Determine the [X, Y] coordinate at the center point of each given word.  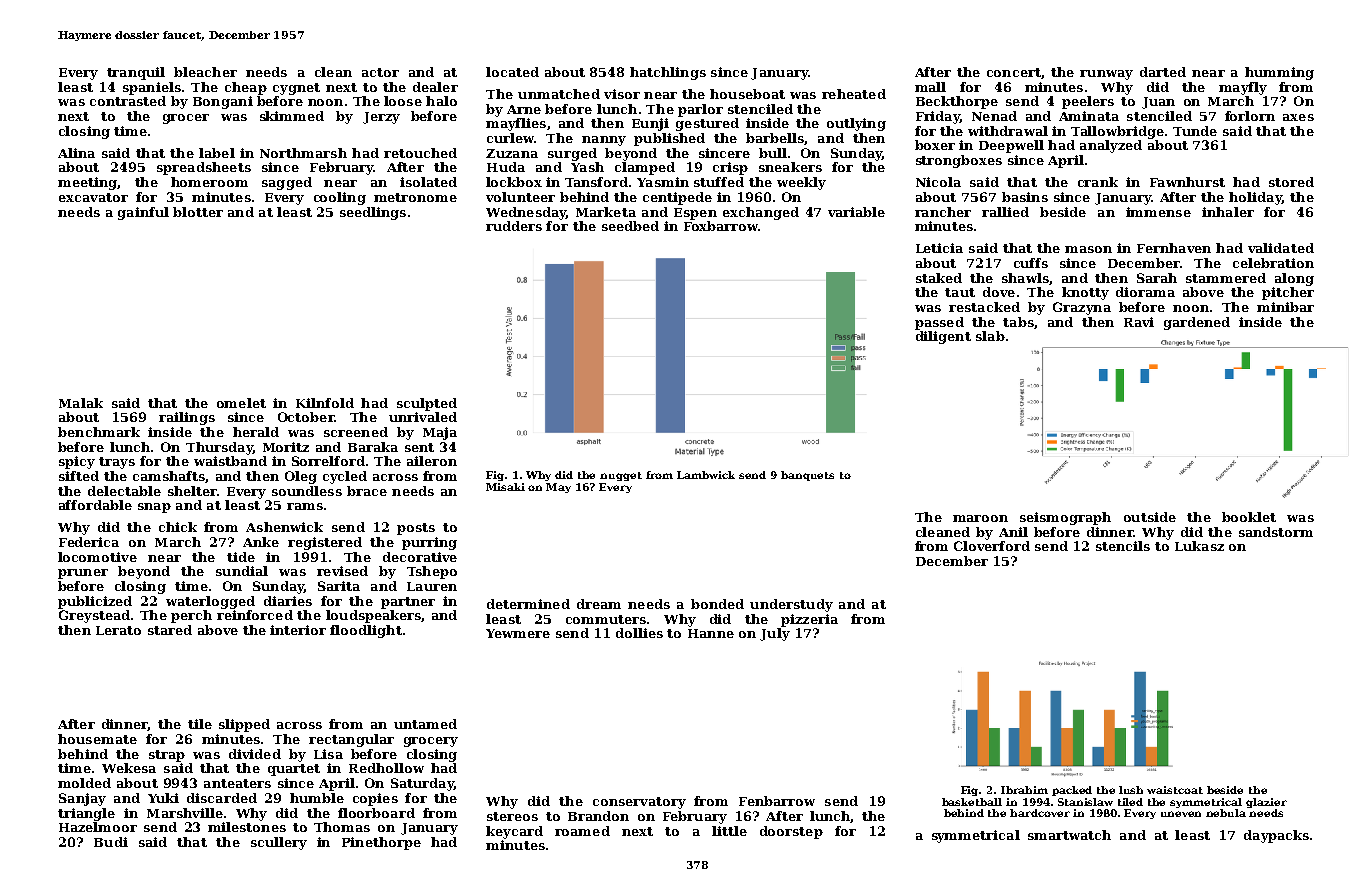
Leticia [939, 248]
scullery [279, 843]
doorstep [791, 832]
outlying [856, 124]
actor [380, 72]
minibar [1285, 307]
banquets [807, 476]
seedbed [630, 226]
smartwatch [1069, 835]
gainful [143, 213]
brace [367, 491]
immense [1158, 212]
